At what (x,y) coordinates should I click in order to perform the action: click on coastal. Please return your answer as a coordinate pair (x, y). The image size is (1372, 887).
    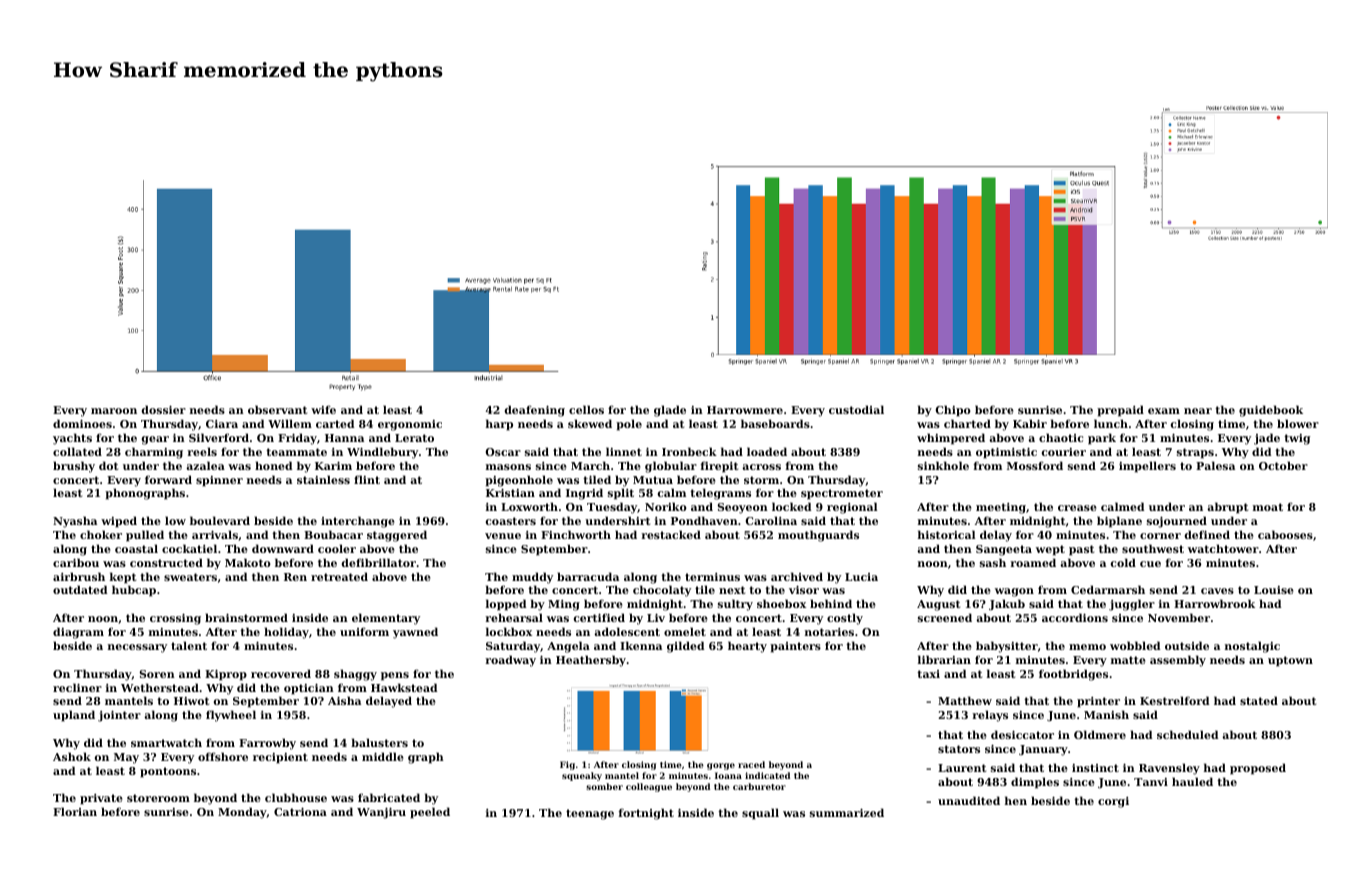
    Looking at the image, I should click on (136, 548).
